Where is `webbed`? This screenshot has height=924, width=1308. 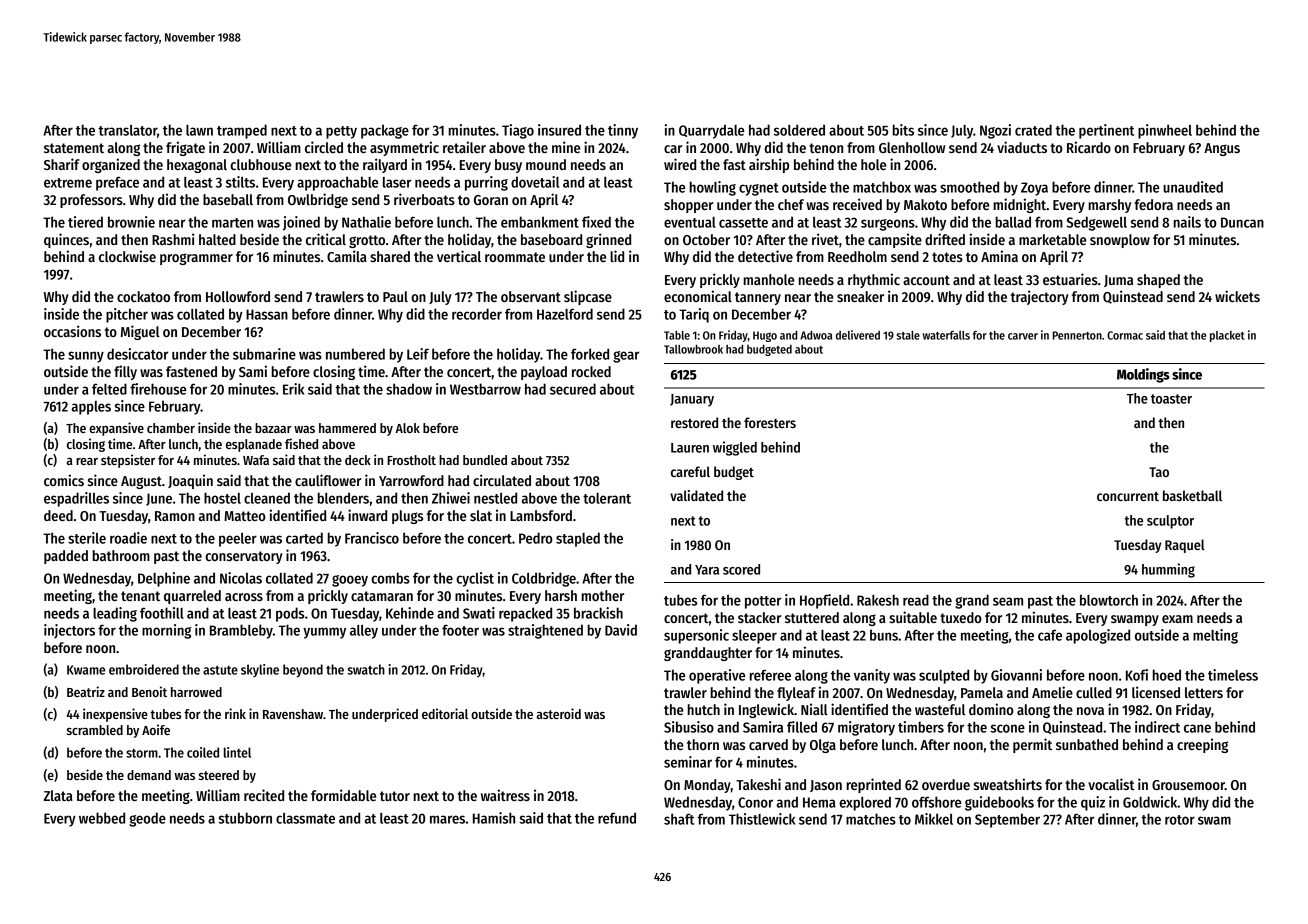
webbed is located at coordinates (102, 818).
